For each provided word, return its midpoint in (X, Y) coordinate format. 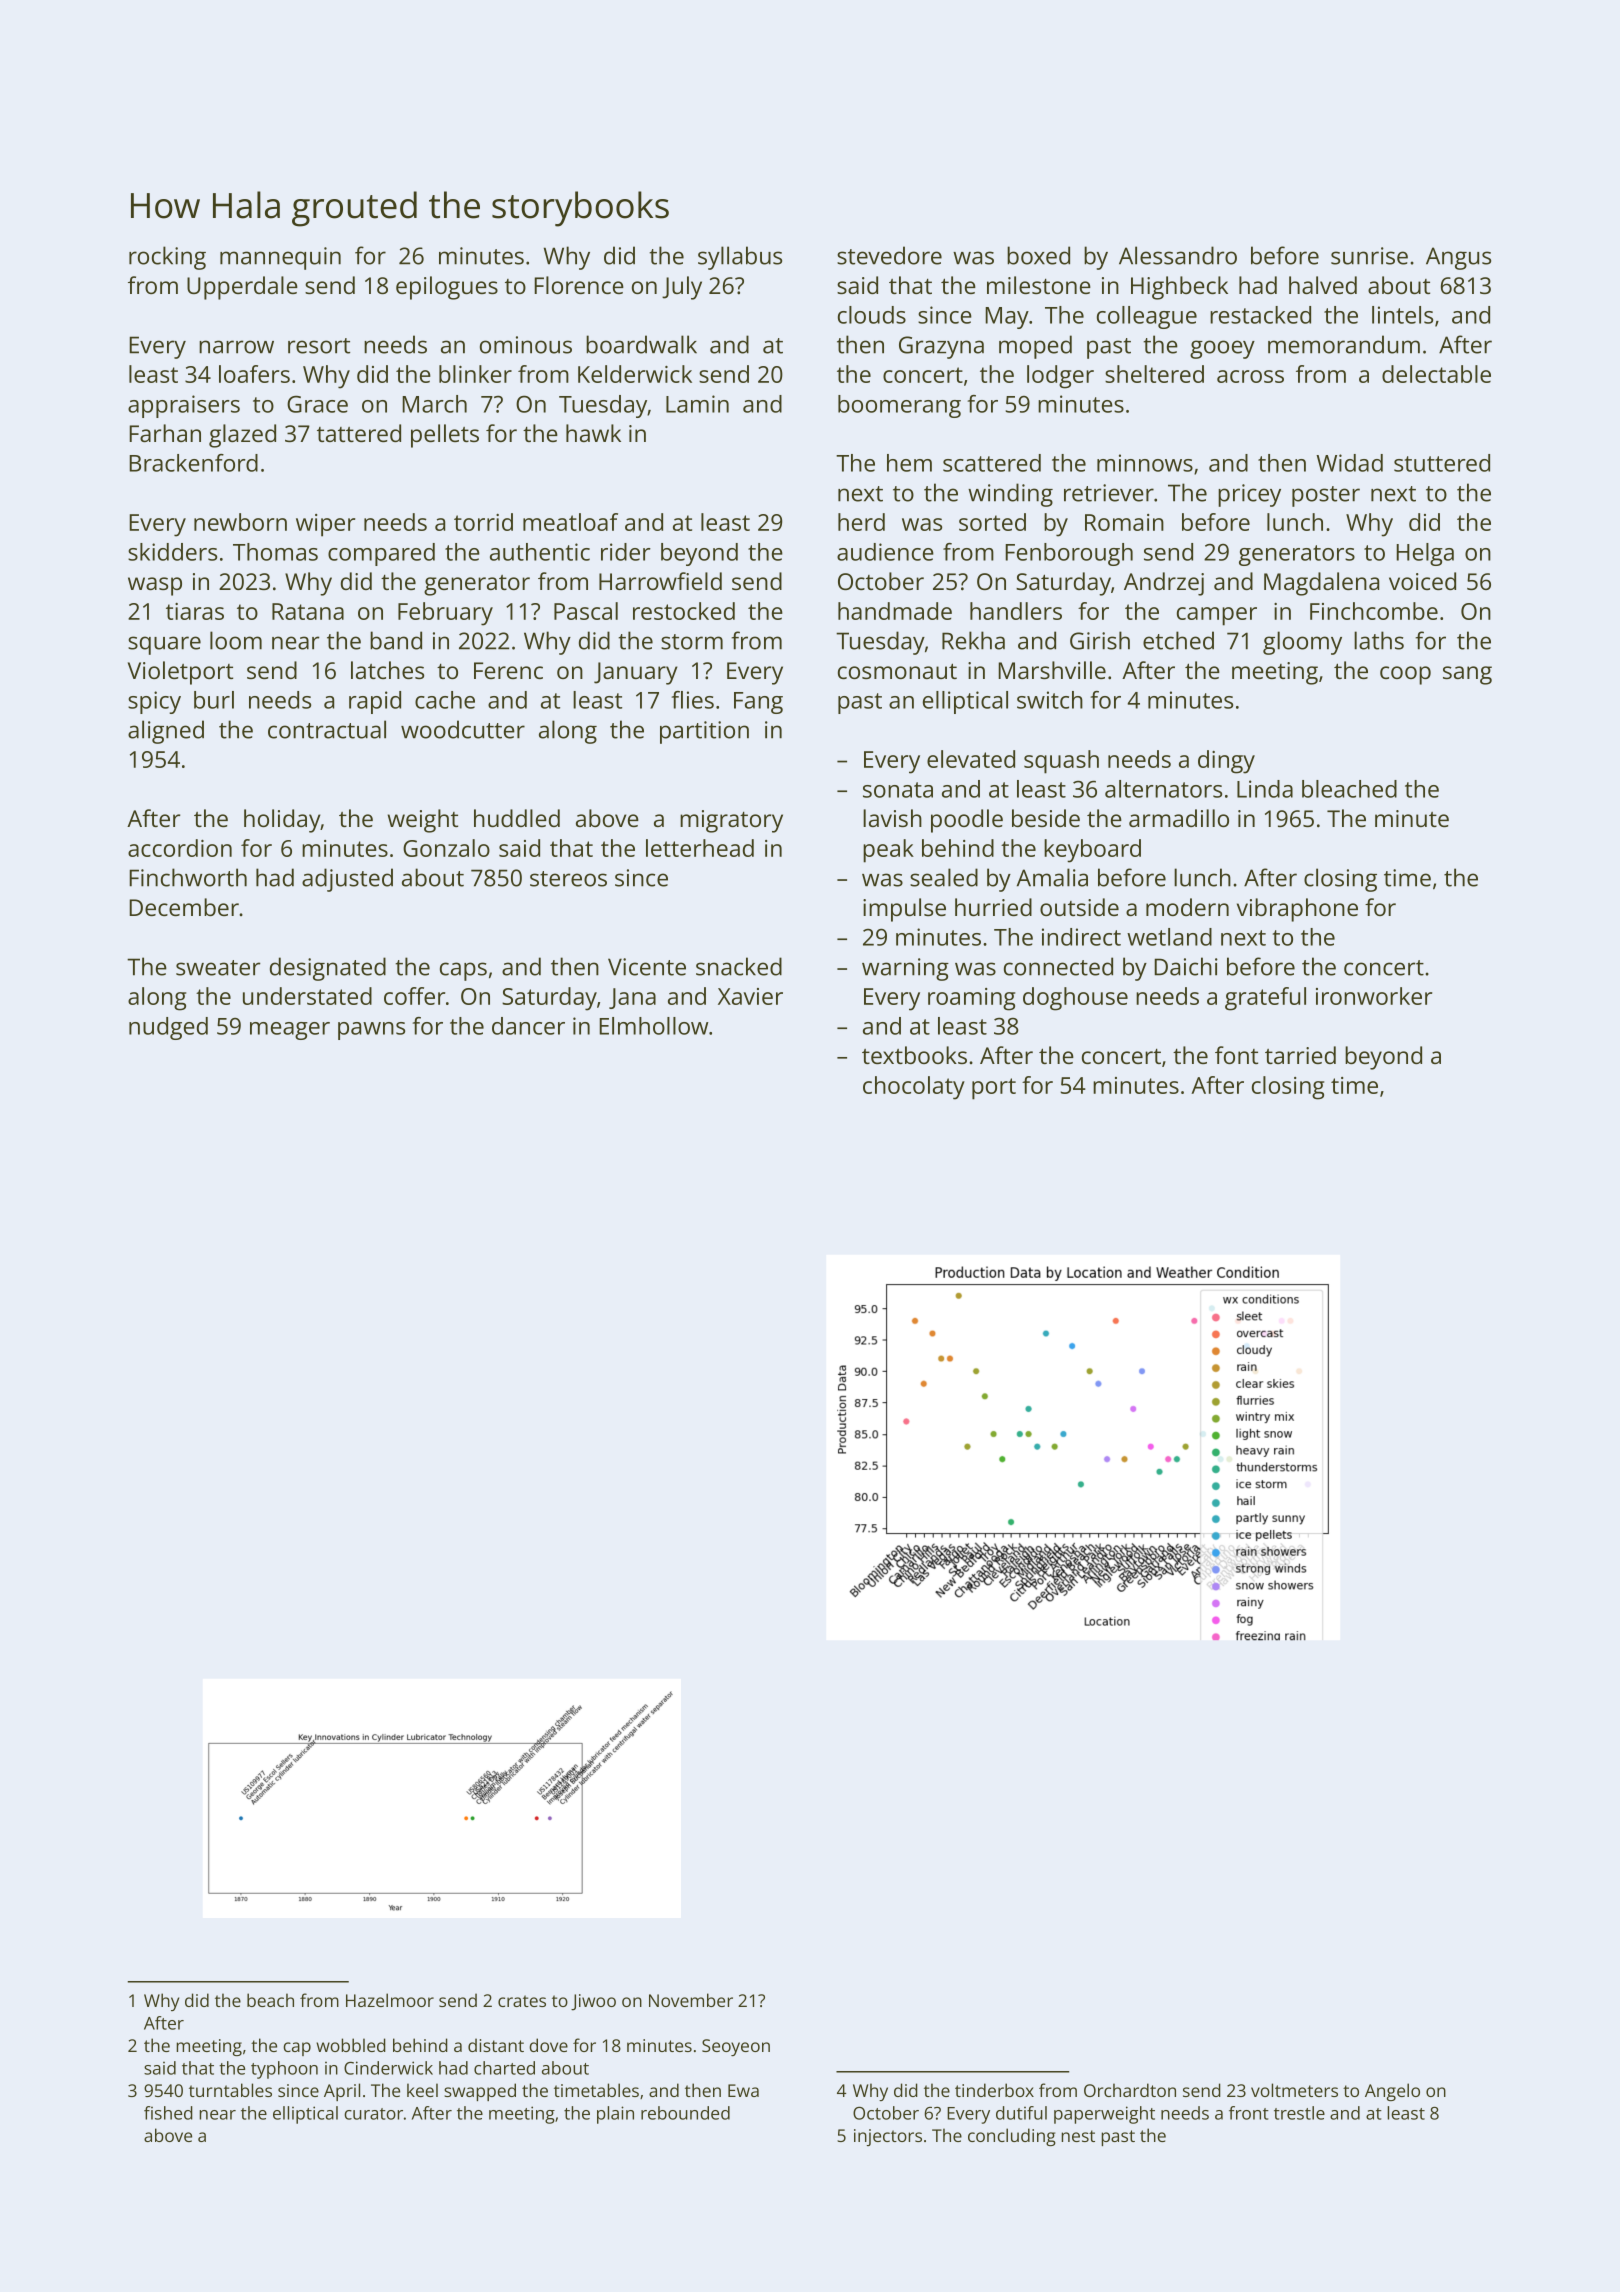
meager (290, 1031)
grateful (1265, 999)
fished (168, 2113)
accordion (180, 848)
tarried (1300, 1055)
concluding (1012, 2137)
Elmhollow (654, 1026)
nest (1078, 2136)
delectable (1436, 374)
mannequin (280, 258)
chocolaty (914, 1088)
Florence (579, 285)
